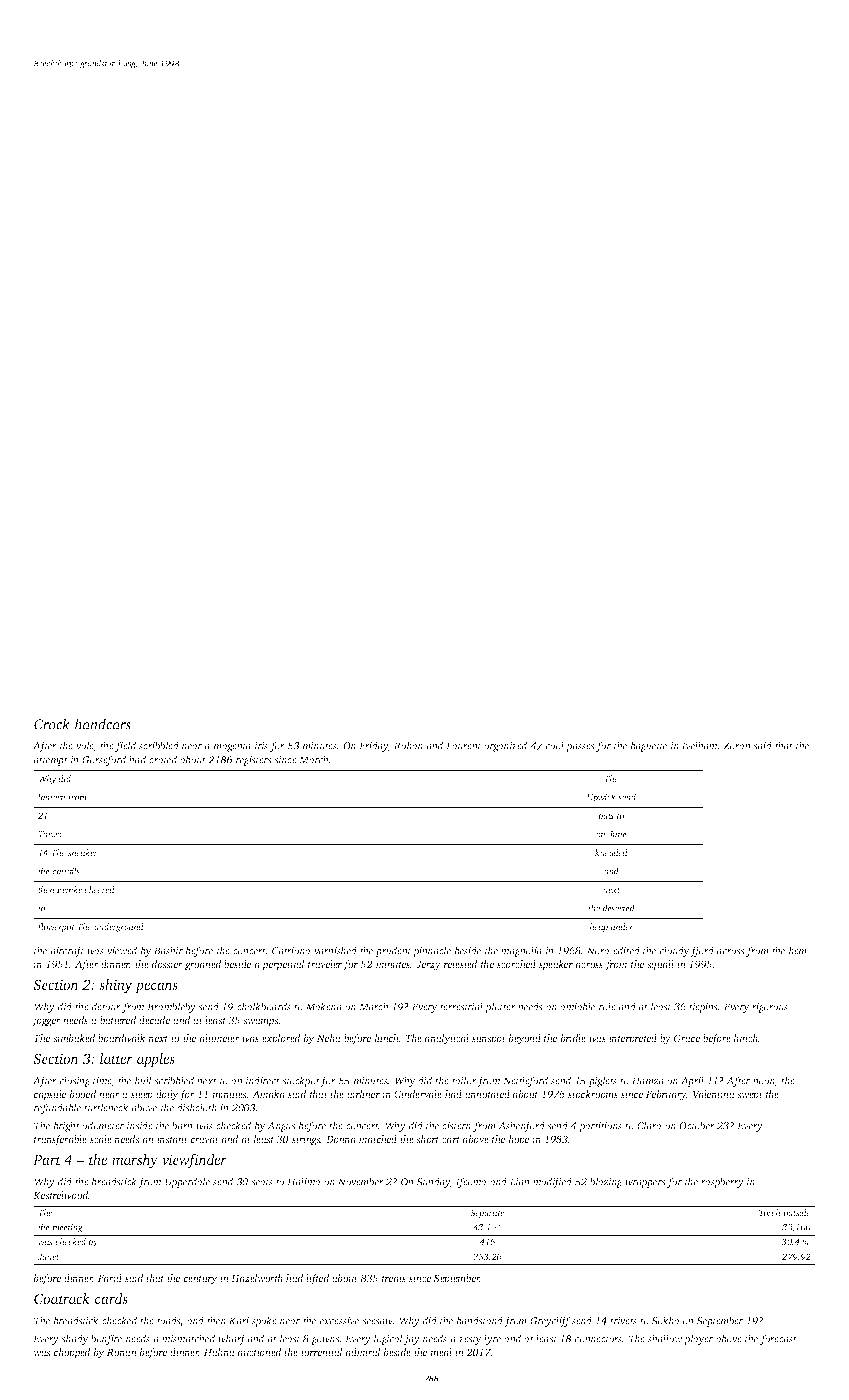  I want to click on baguette, so click(649, 746).
